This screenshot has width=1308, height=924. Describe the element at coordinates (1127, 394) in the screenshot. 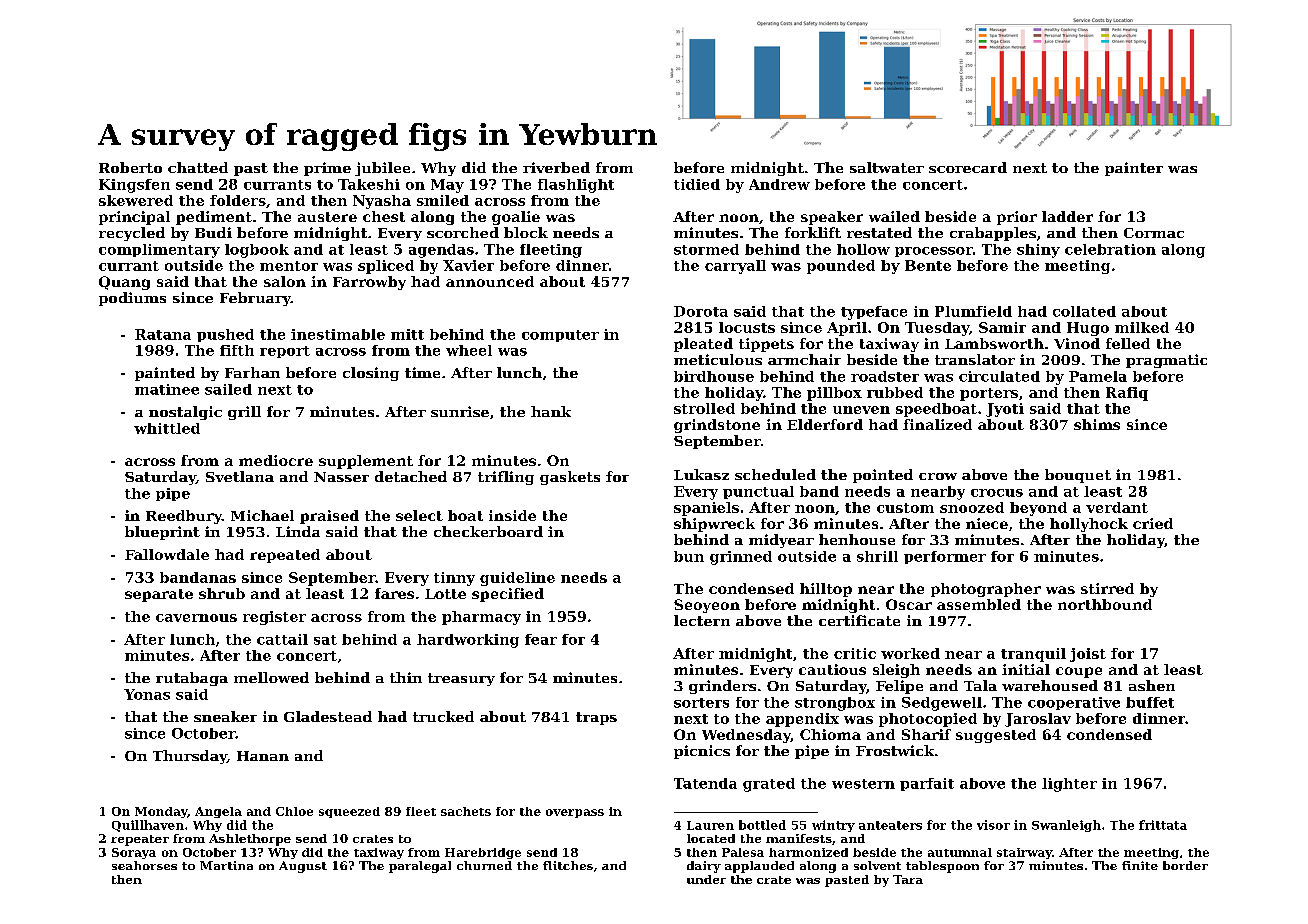

I see `Rafiq` at that location.
